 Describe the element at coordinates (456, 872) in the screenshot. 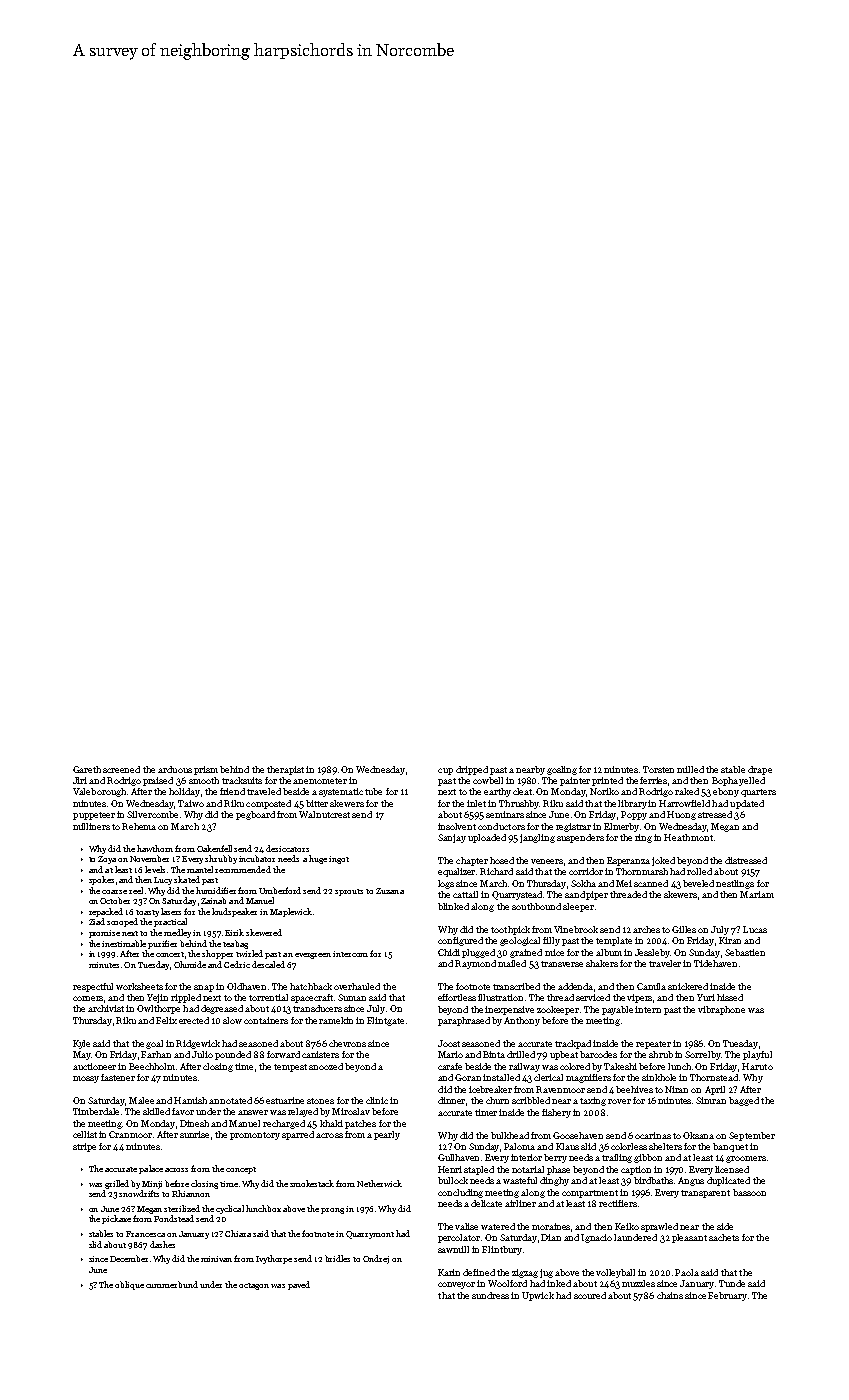

I see `equalizer` at that location.
